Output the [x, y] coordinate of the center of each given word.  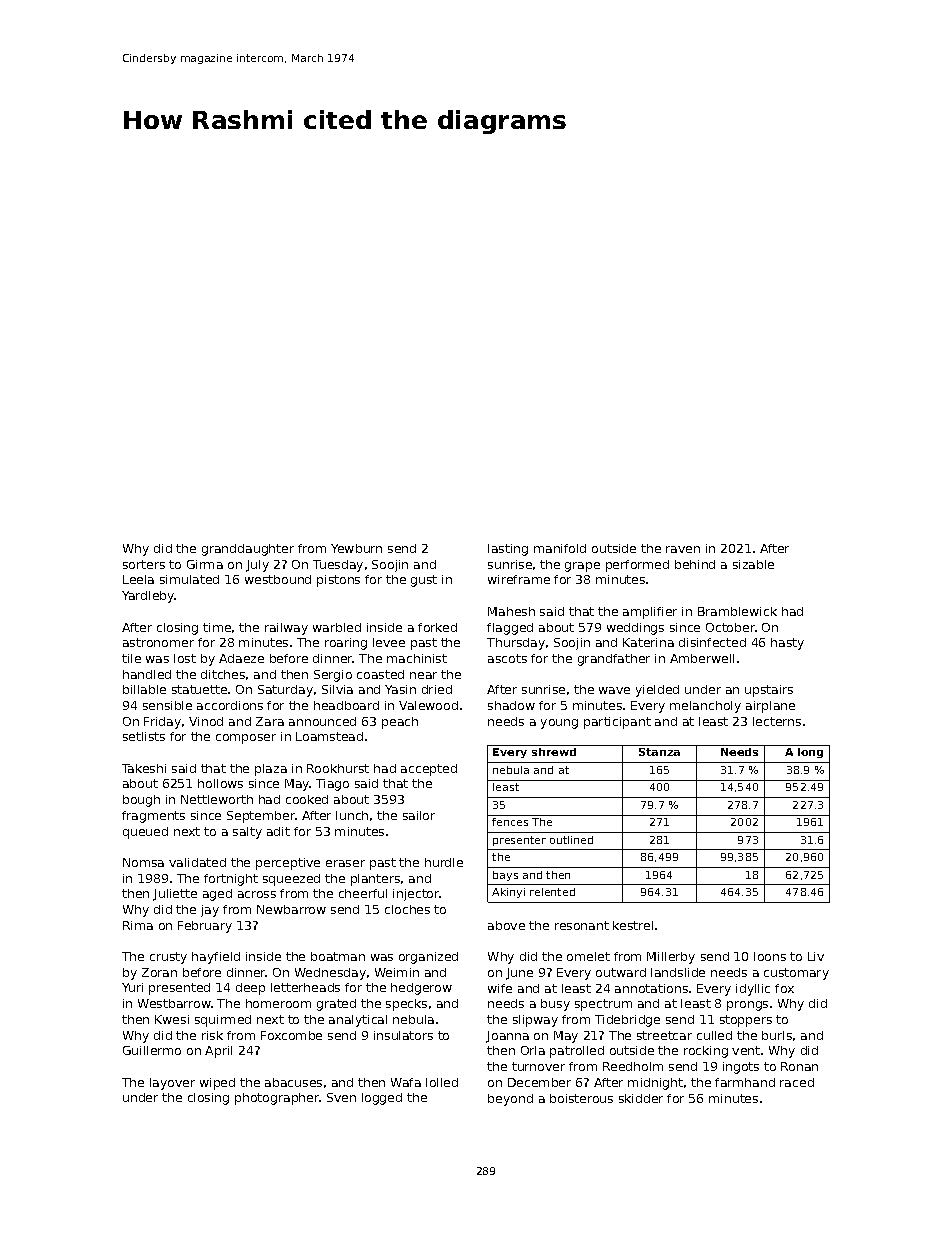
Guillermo [152, 1050]
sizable [753, 564]
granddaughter [248, 550]
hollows [220, 783]
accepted [429, 770]
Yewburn [356, 548]
